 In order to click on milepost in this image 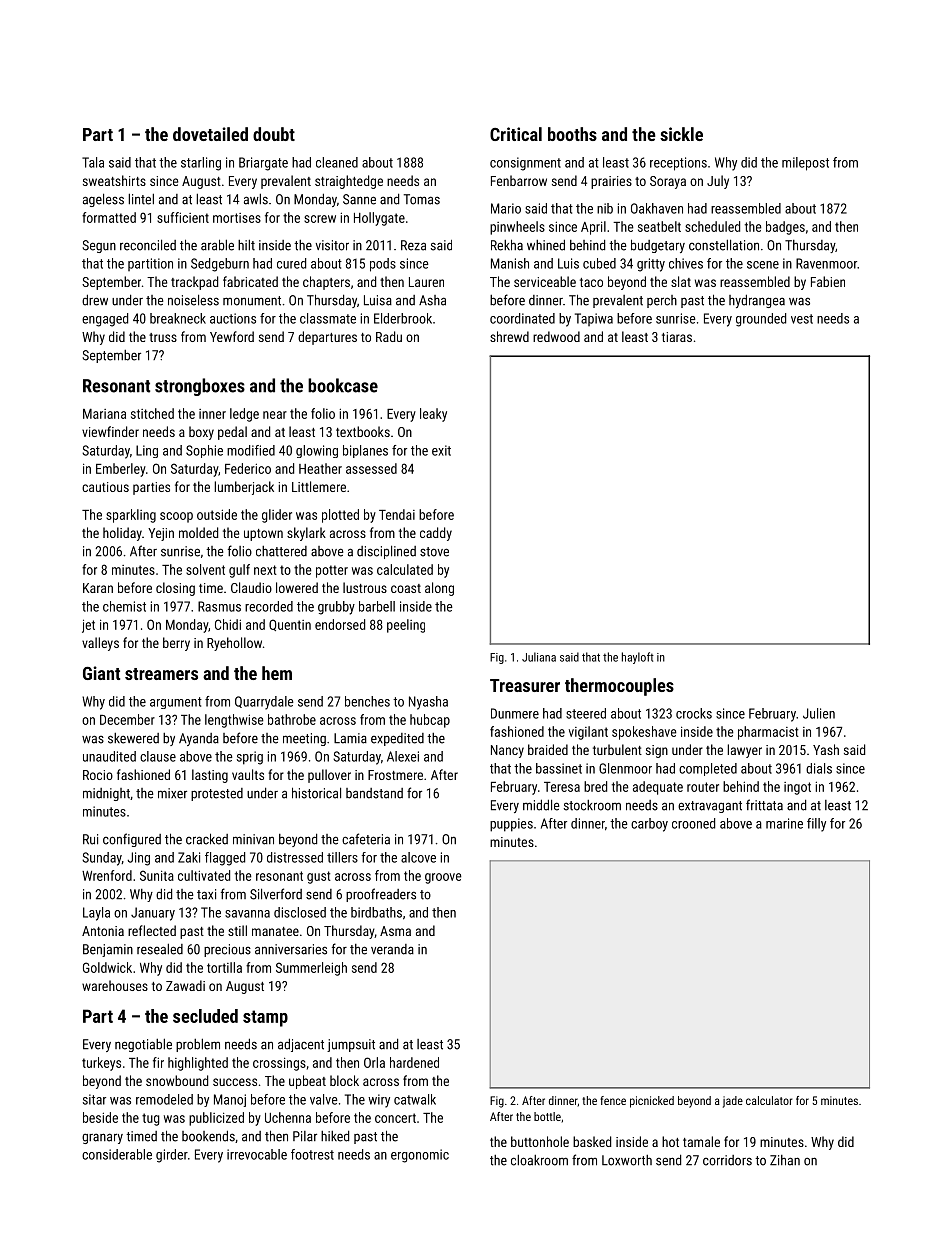, I will do `click(805, 164)`.
